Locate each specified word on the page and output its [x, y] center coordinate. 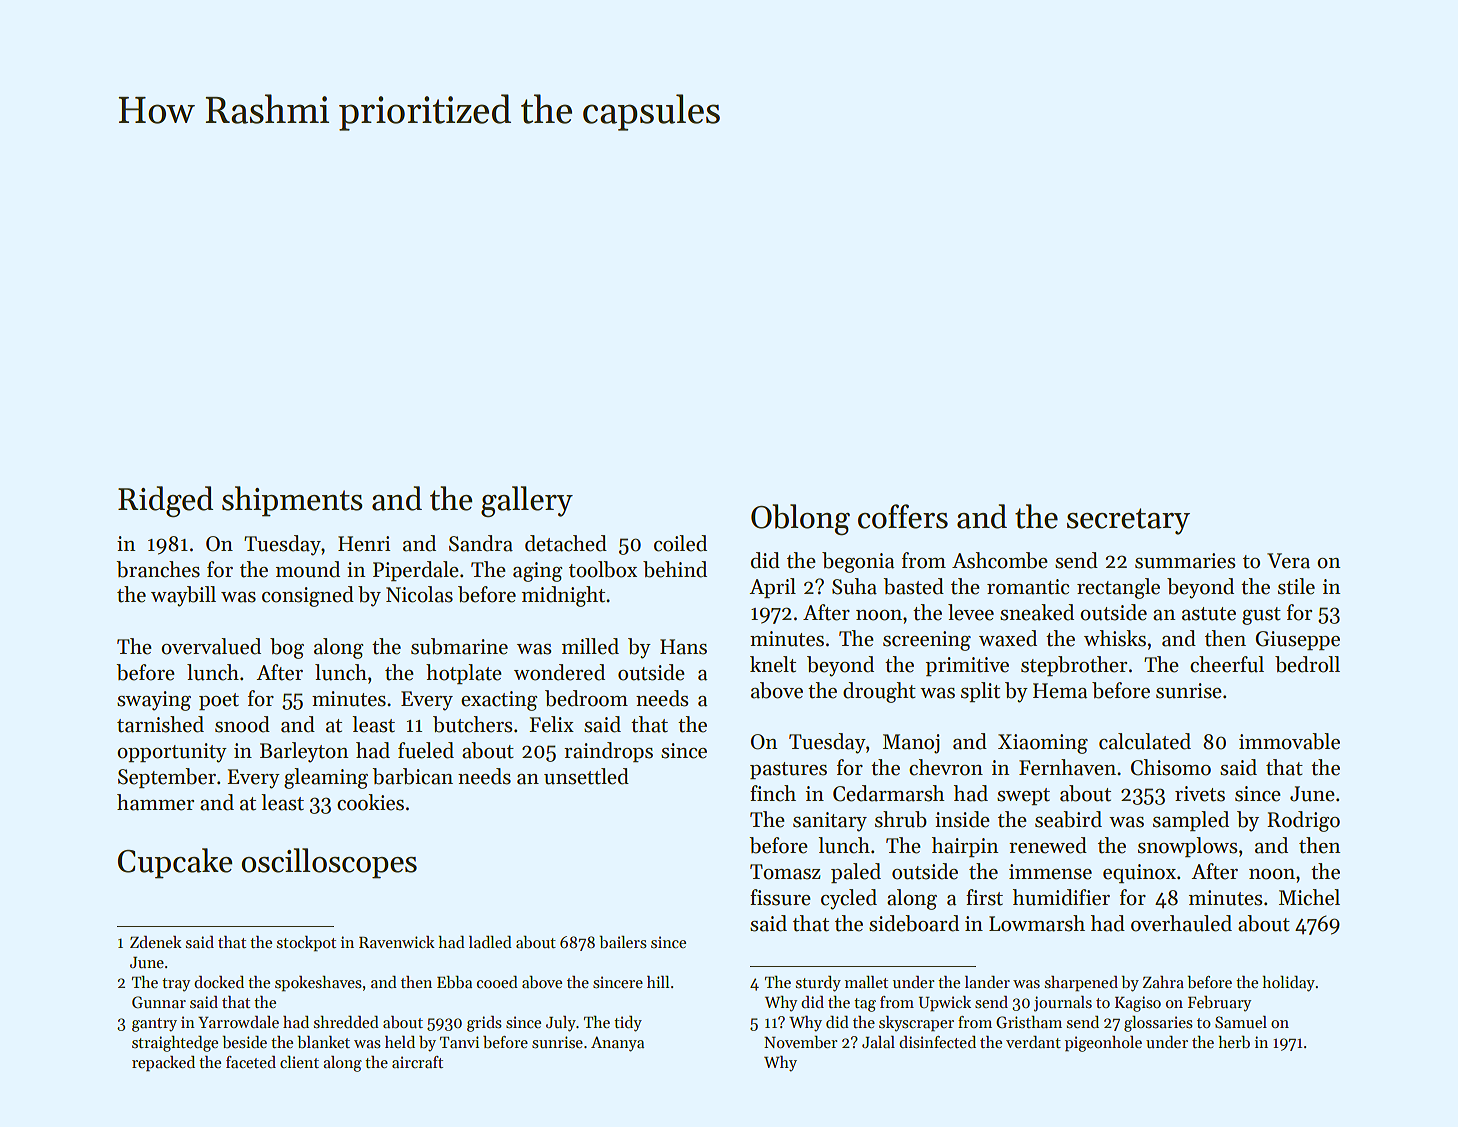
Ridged [165, 502]
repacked [163, 1064]
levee [971, 612]
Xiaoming [1043, 744]
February [1219, 1004]
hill [658, 982]
